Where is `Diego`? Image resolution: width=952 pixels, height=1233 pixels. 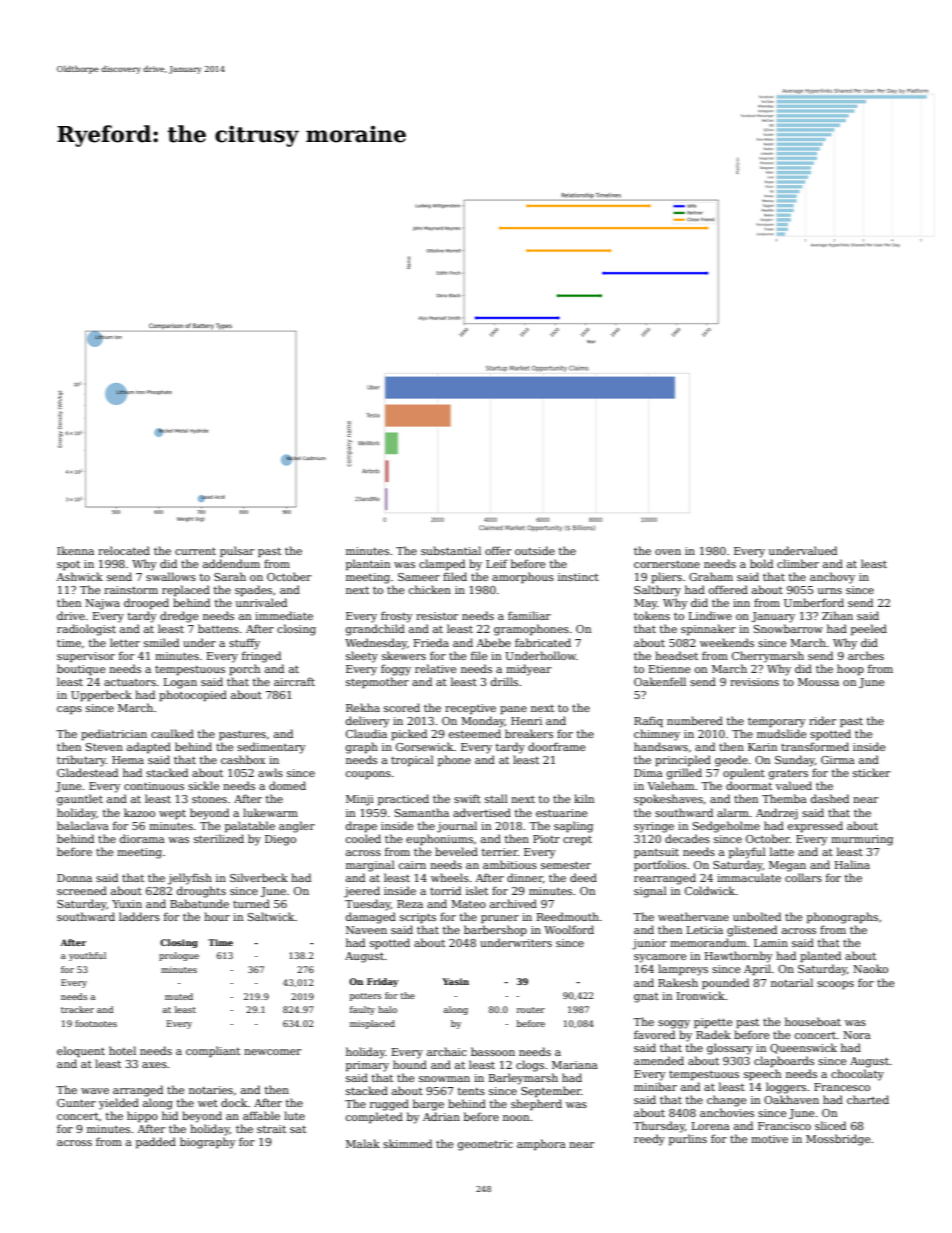
Diego is located at coordinates (280, 840).
